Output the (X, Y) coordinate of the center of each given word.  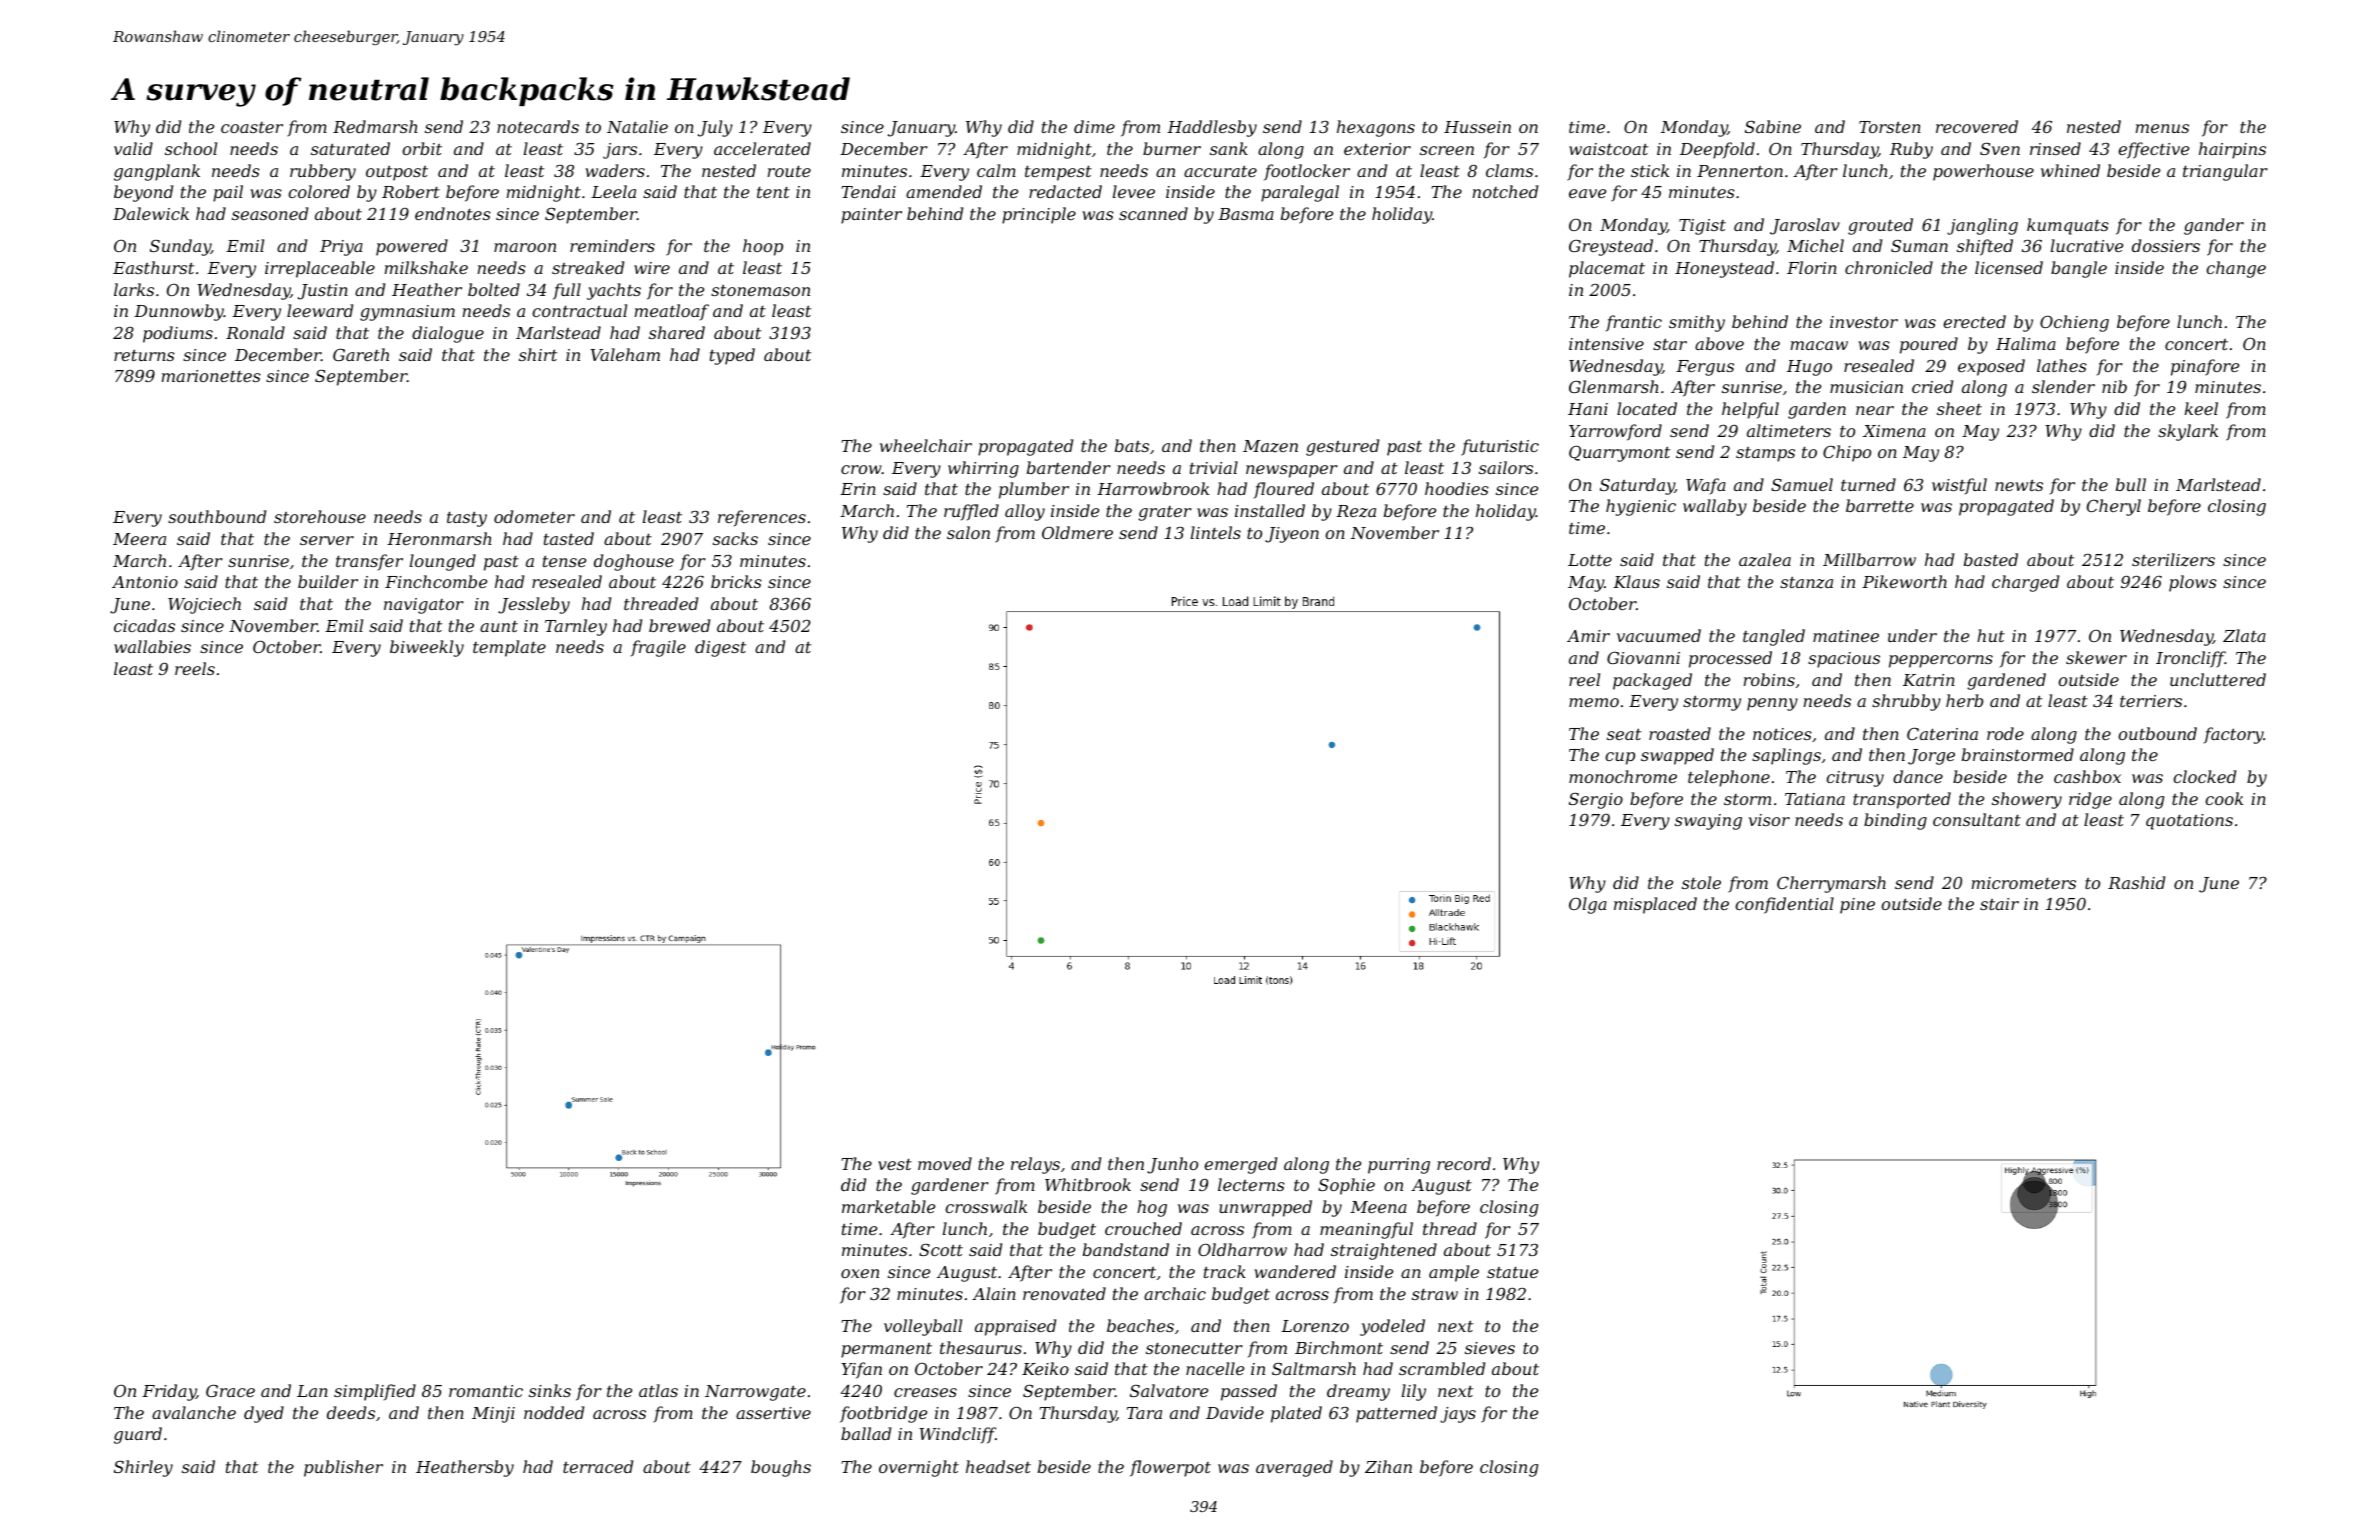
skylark (2188, 432)
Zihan (1388, 1466)
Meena (1378, 1207)
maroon (525, 247)
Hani (1588, 409)
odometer (534, 516)
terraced (598, 1466)
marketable (888, 1206)
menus (2162, 128)
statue (1512, 1272)
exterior (1377, 149)
